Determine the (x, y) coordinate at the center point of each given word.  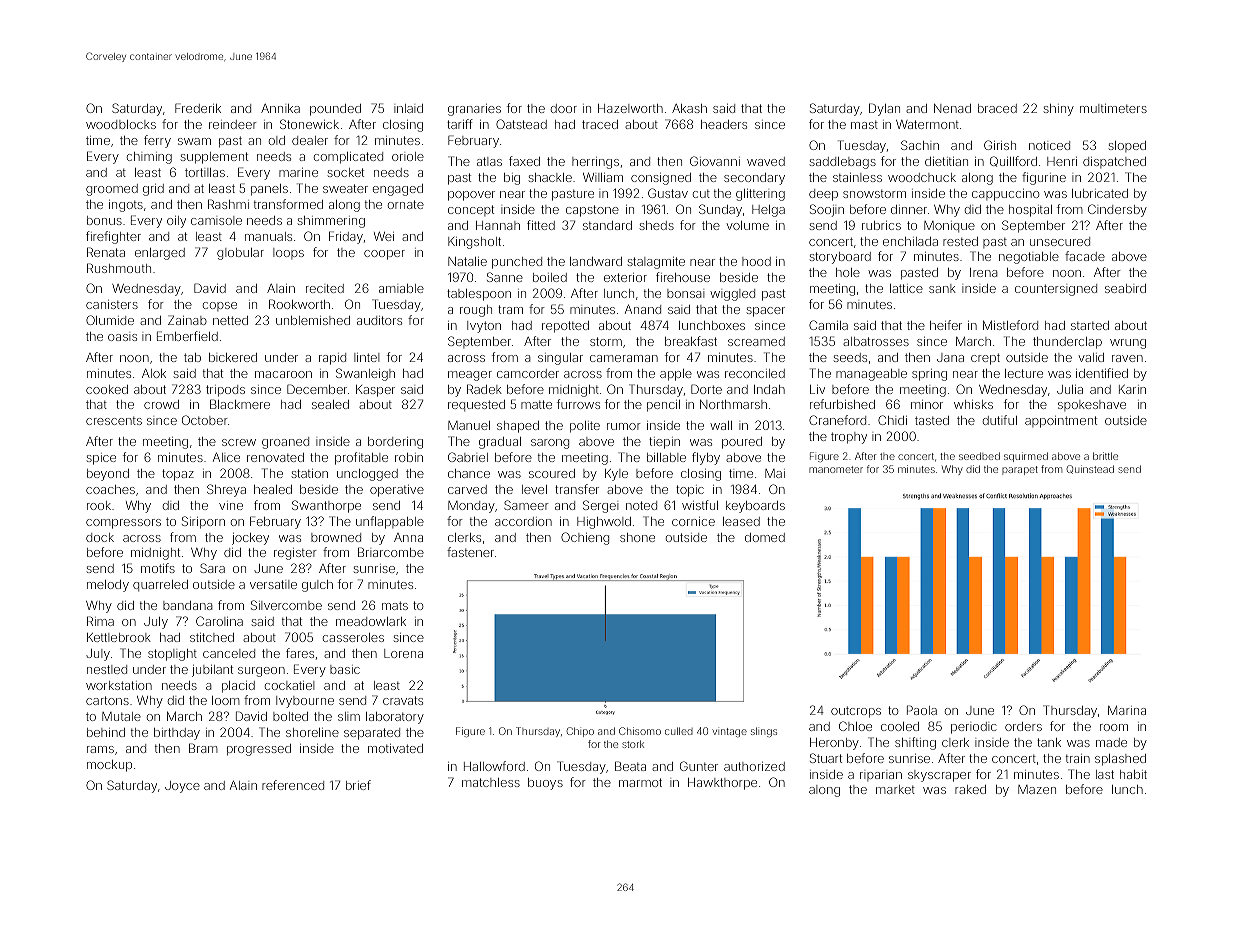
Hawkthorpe (722, 784)
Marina (1127, 710)
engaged (398, 190)
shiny (1059, 110)
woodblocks (121, 124)
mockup (109, 766)
